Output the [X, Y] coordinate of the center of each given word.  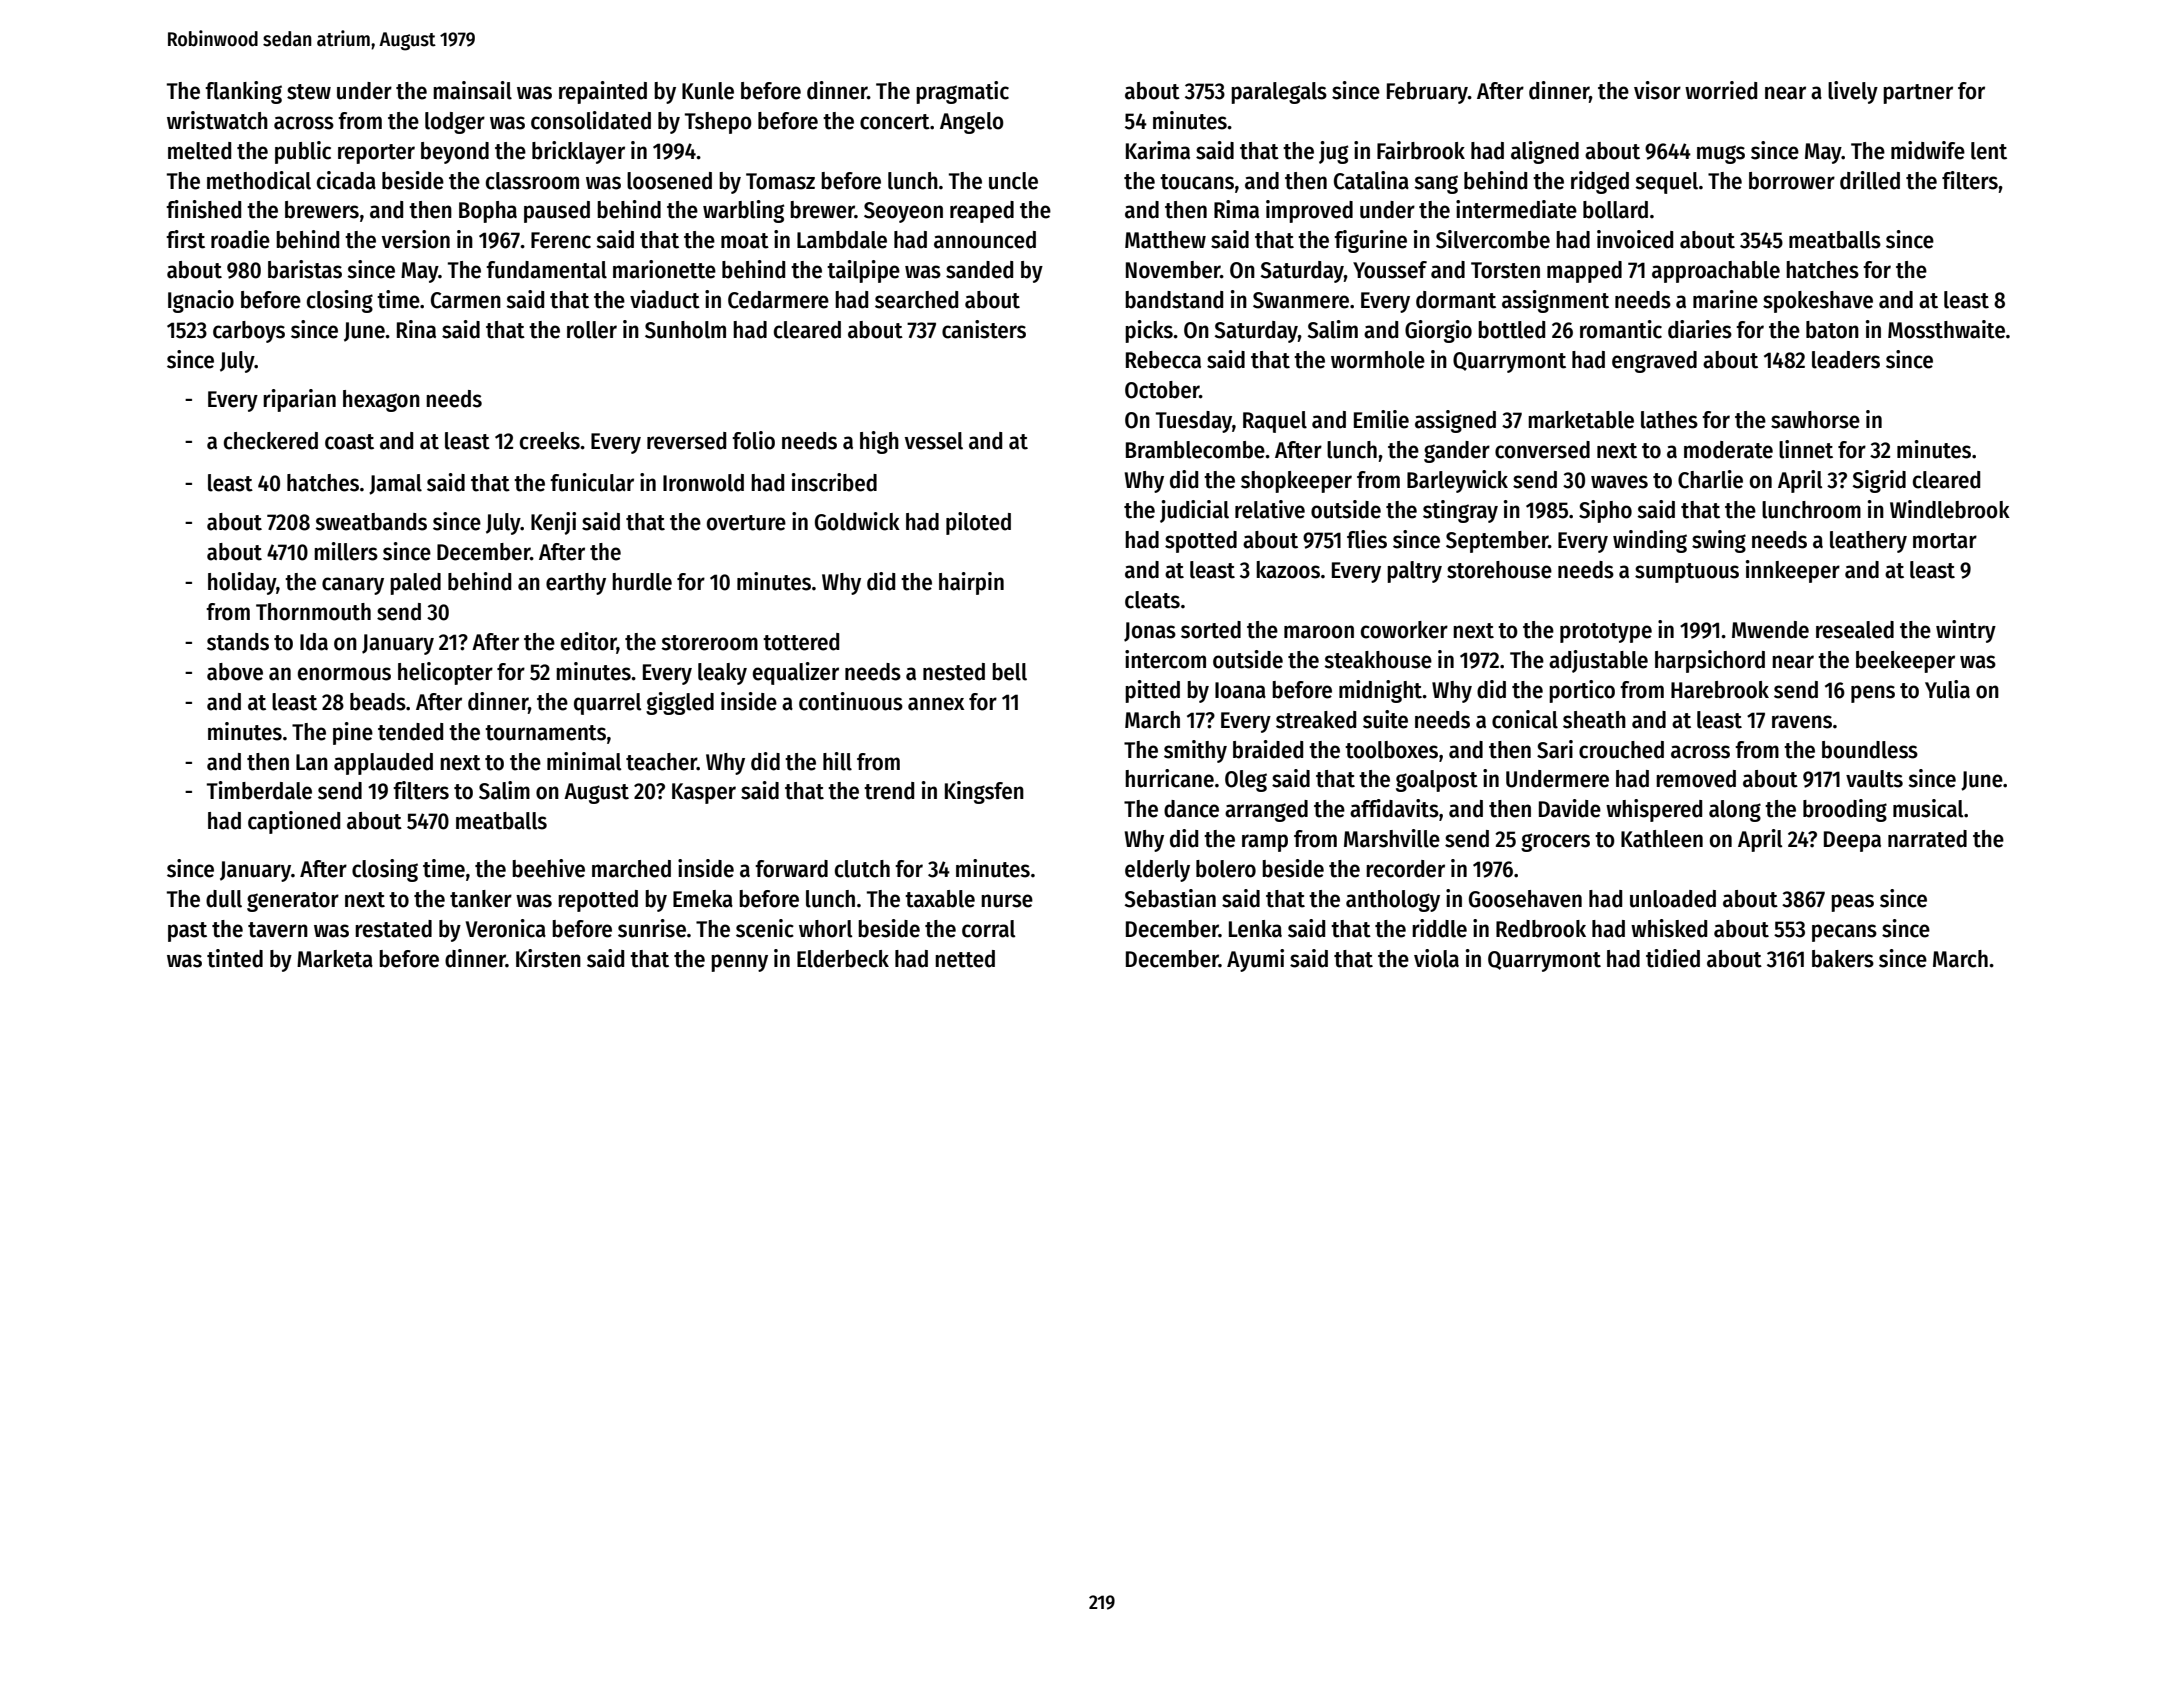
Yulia [1947, 689]
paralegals [1279, 93]
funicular [592, 482]
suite [1385, 719]
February [1427, 93]
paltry [1414, 572]
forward [791, 869]
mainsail [472, 90]
